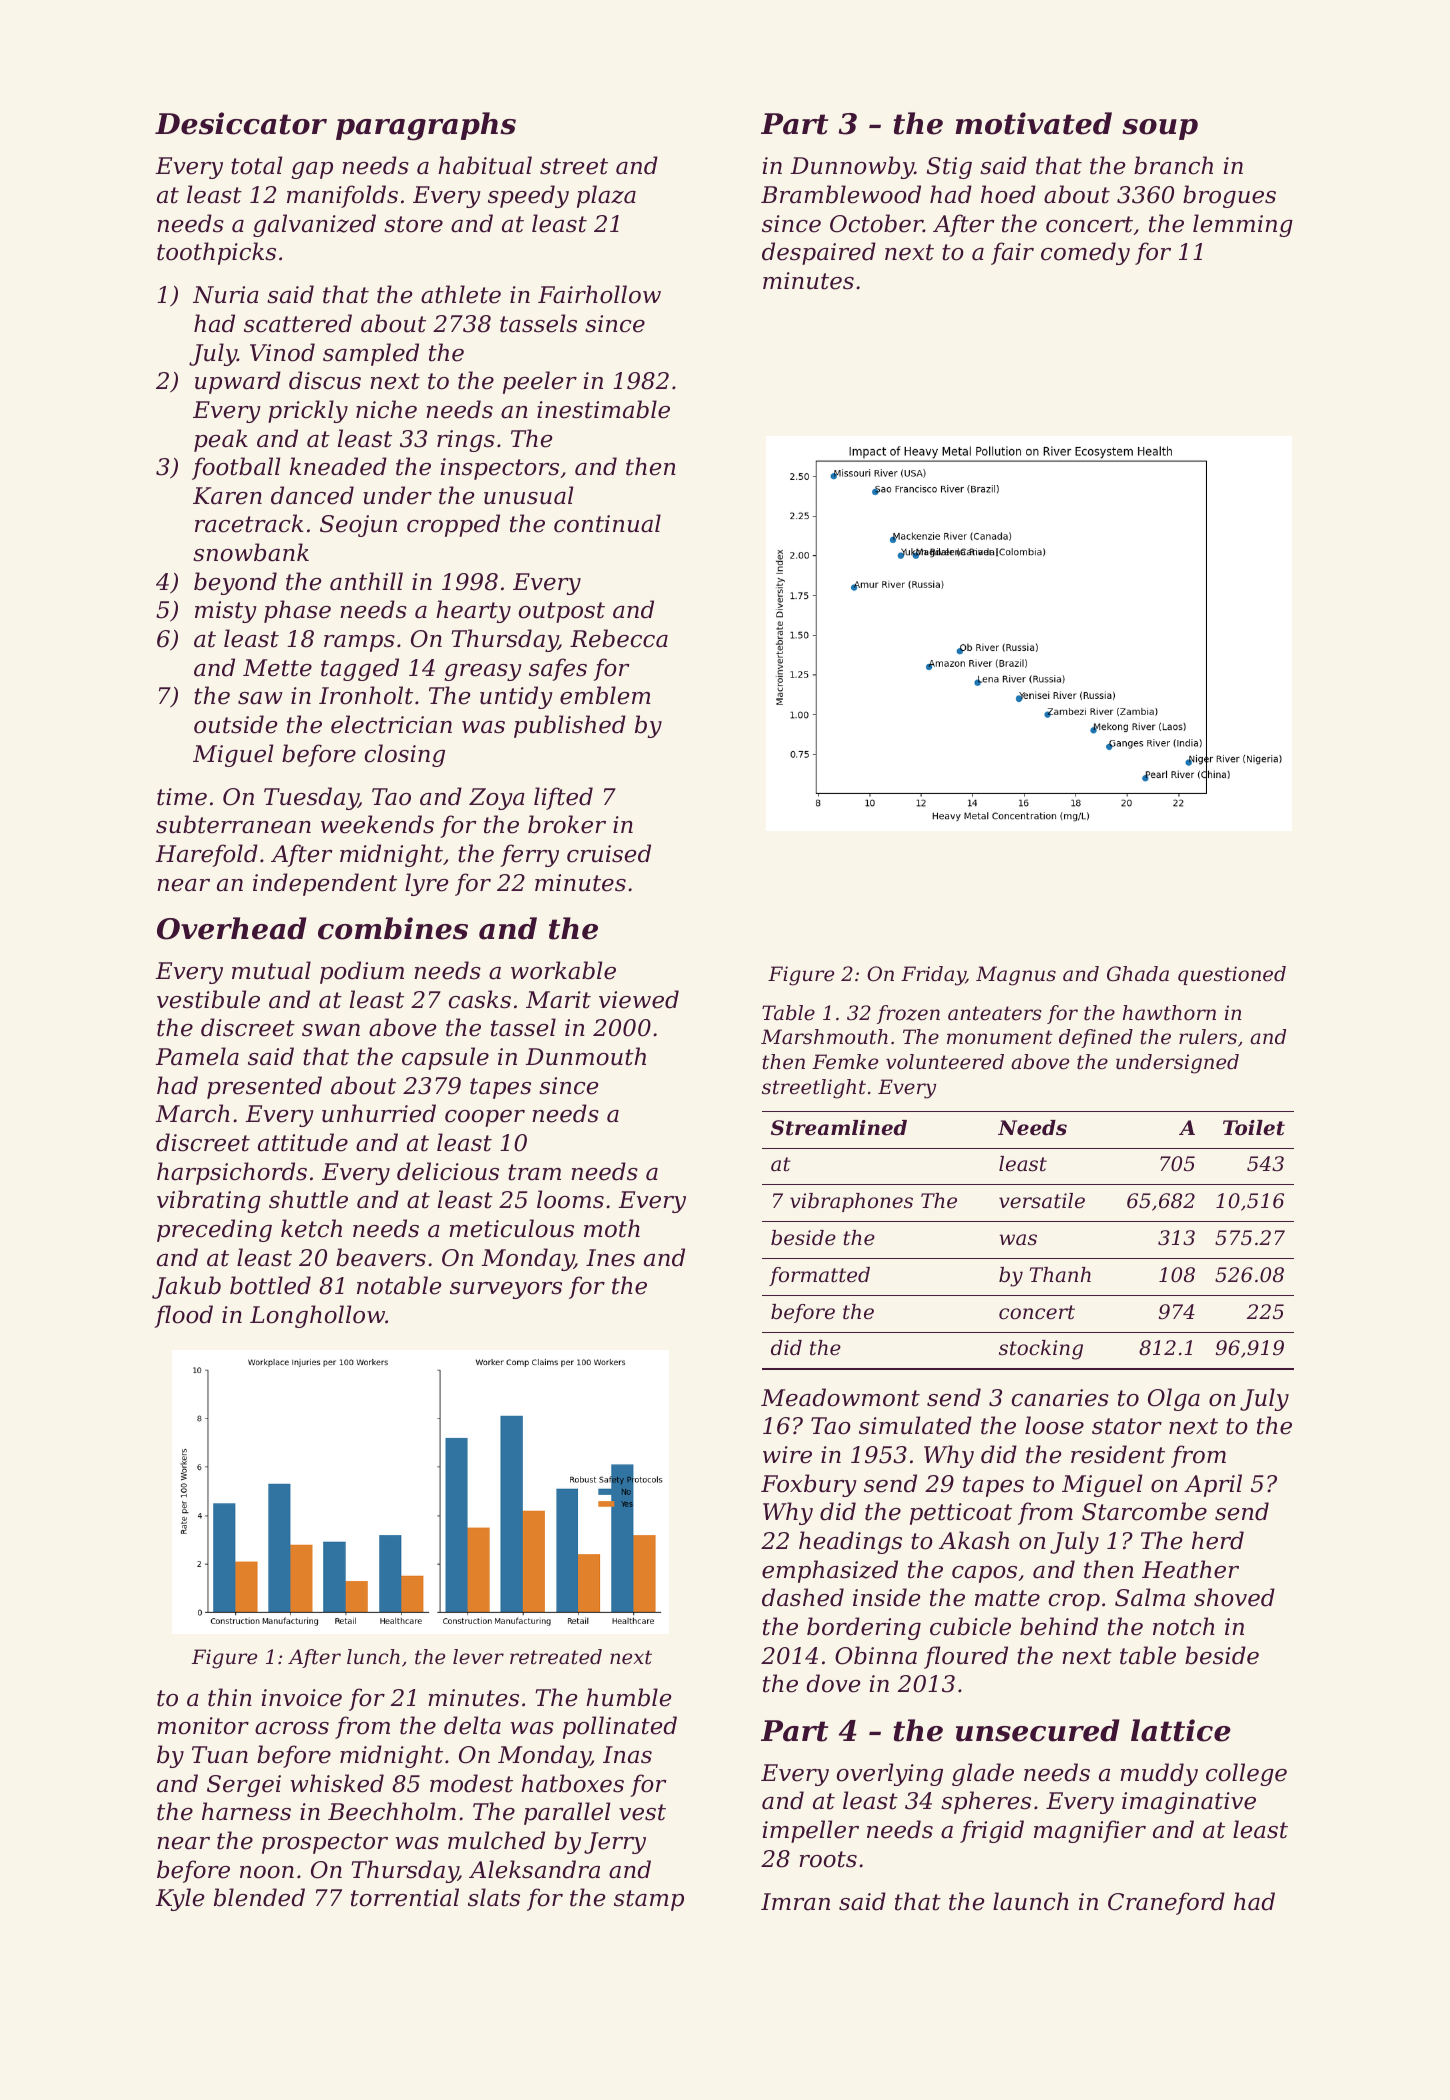 Image resolution: width=1450 pixels, height=2100 pixels. What do you see at coordinates (839, 1128) in the document?
I see `Streamlined` at bounding box center [839, 1128].
